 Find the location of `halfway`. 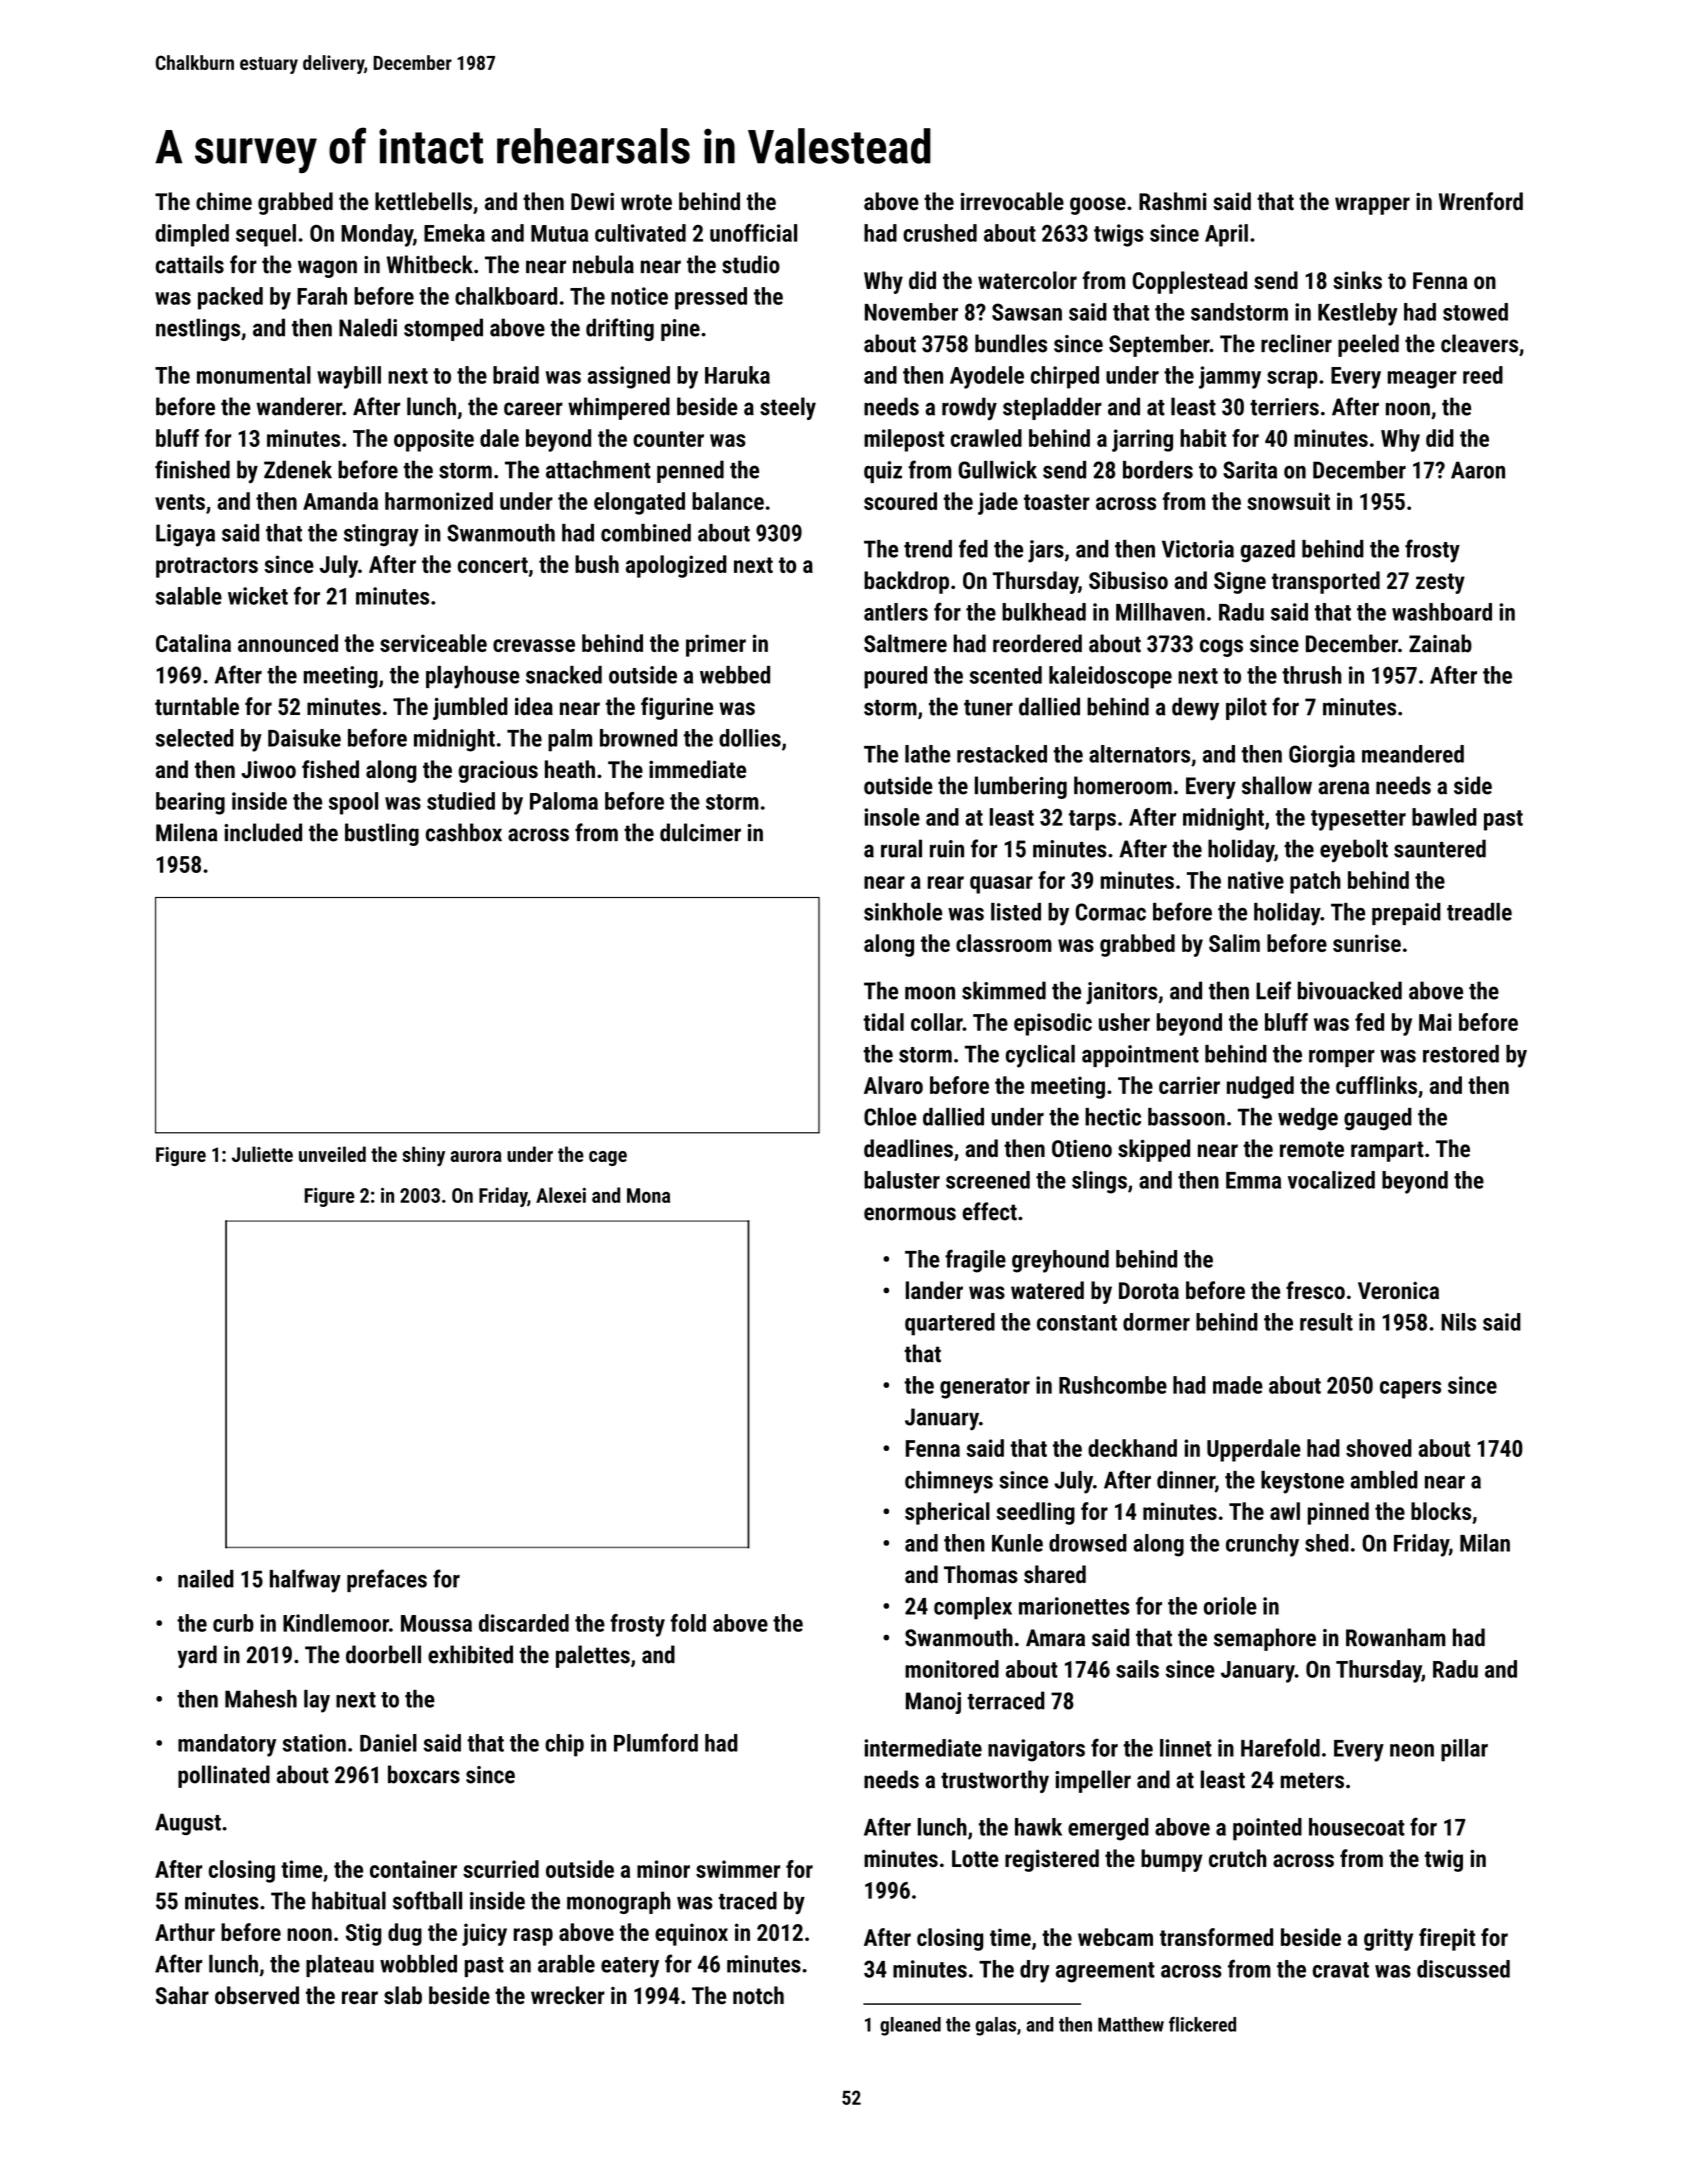

halfway is located at coordinates (305, 1581).
